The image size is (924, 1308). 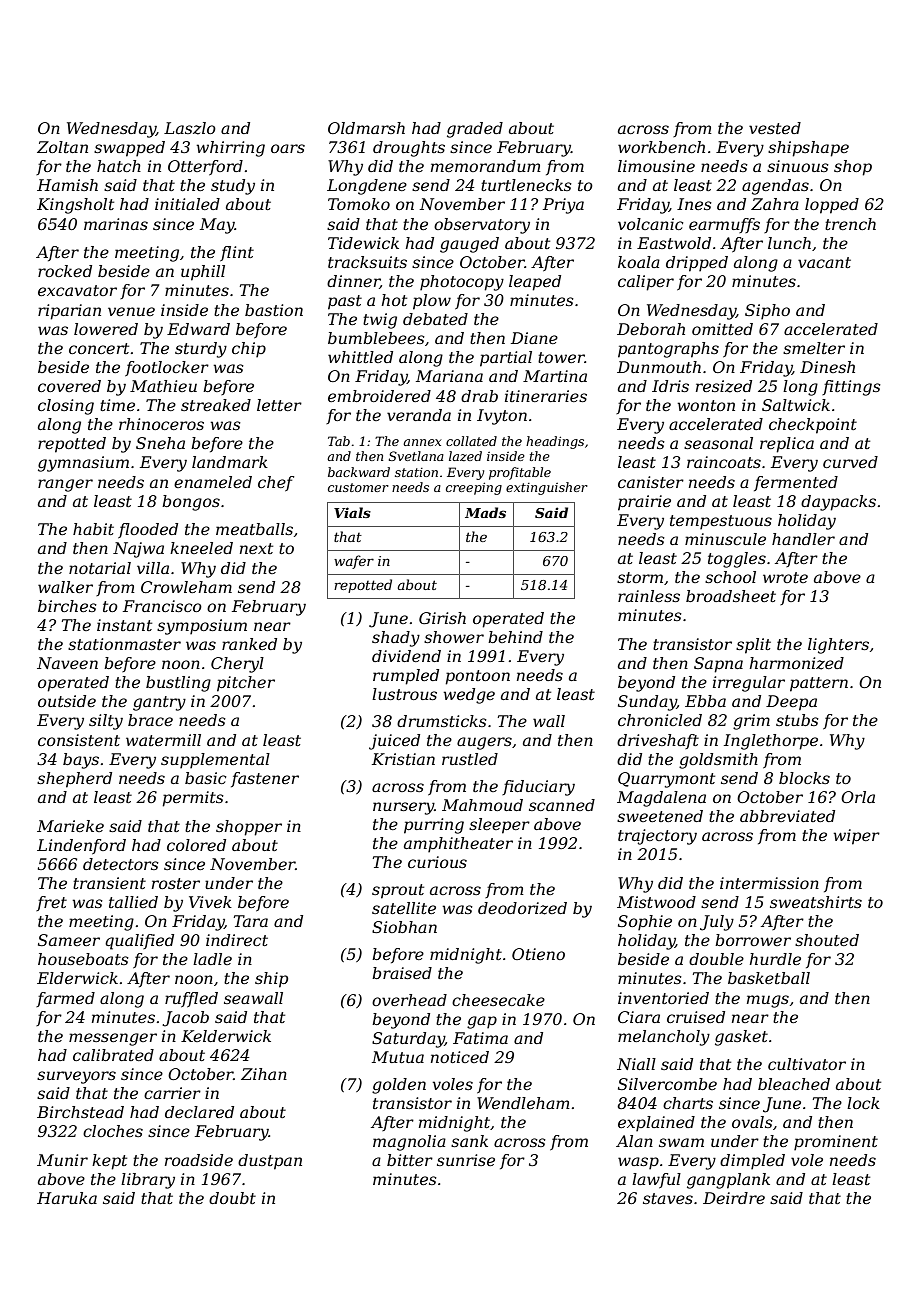 What do you see at coordinates (93, 529) in the document?
I see `habit` at bounding box center [93, 529].
